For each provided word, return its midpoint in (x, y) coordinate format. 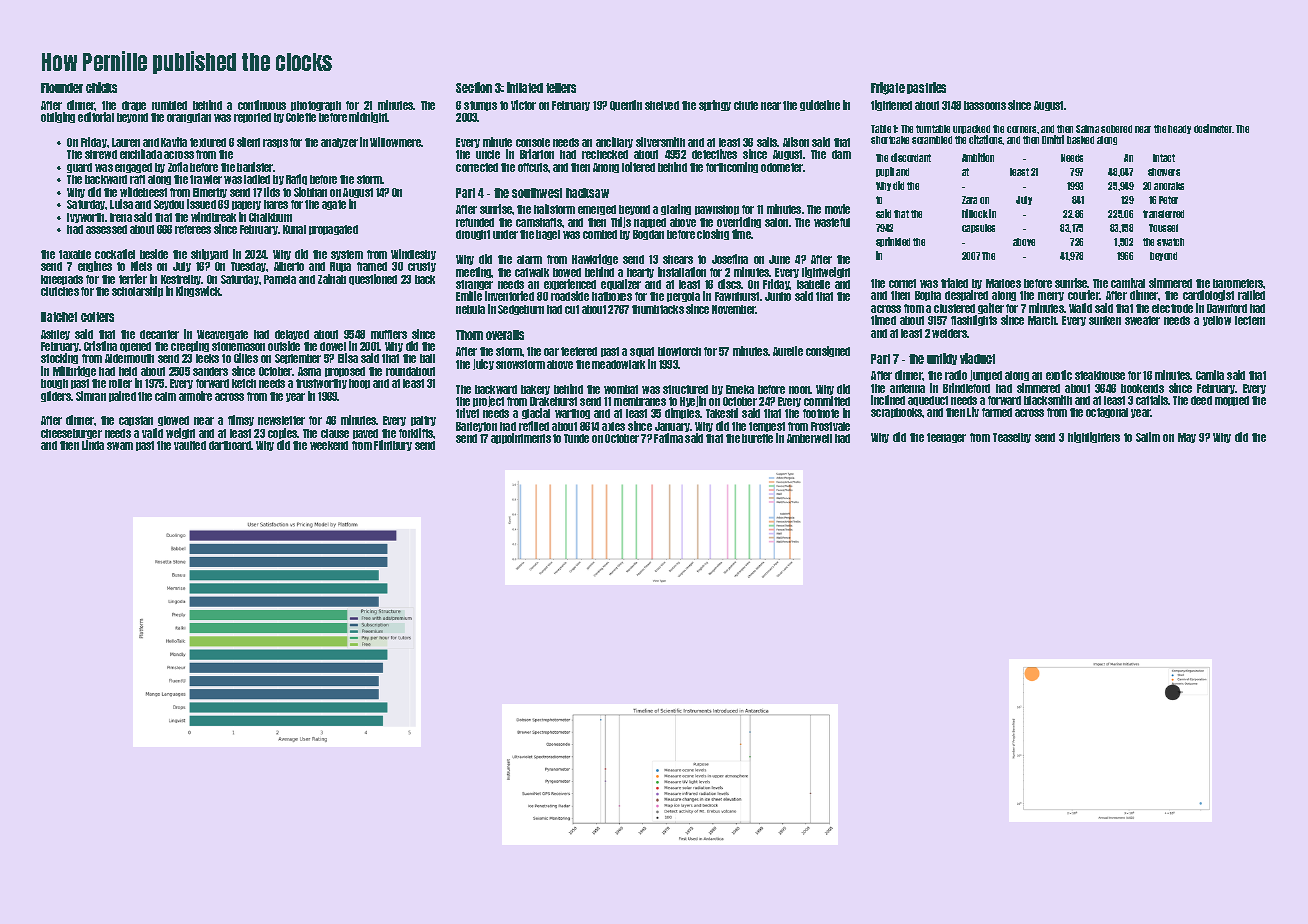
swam (120, 446)
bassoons (985, 105)
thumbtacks (658, 309)
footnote (821, 413)
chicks (101, 87)
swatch (1170, 242)
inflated (525, 87)
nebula (470, 309)
